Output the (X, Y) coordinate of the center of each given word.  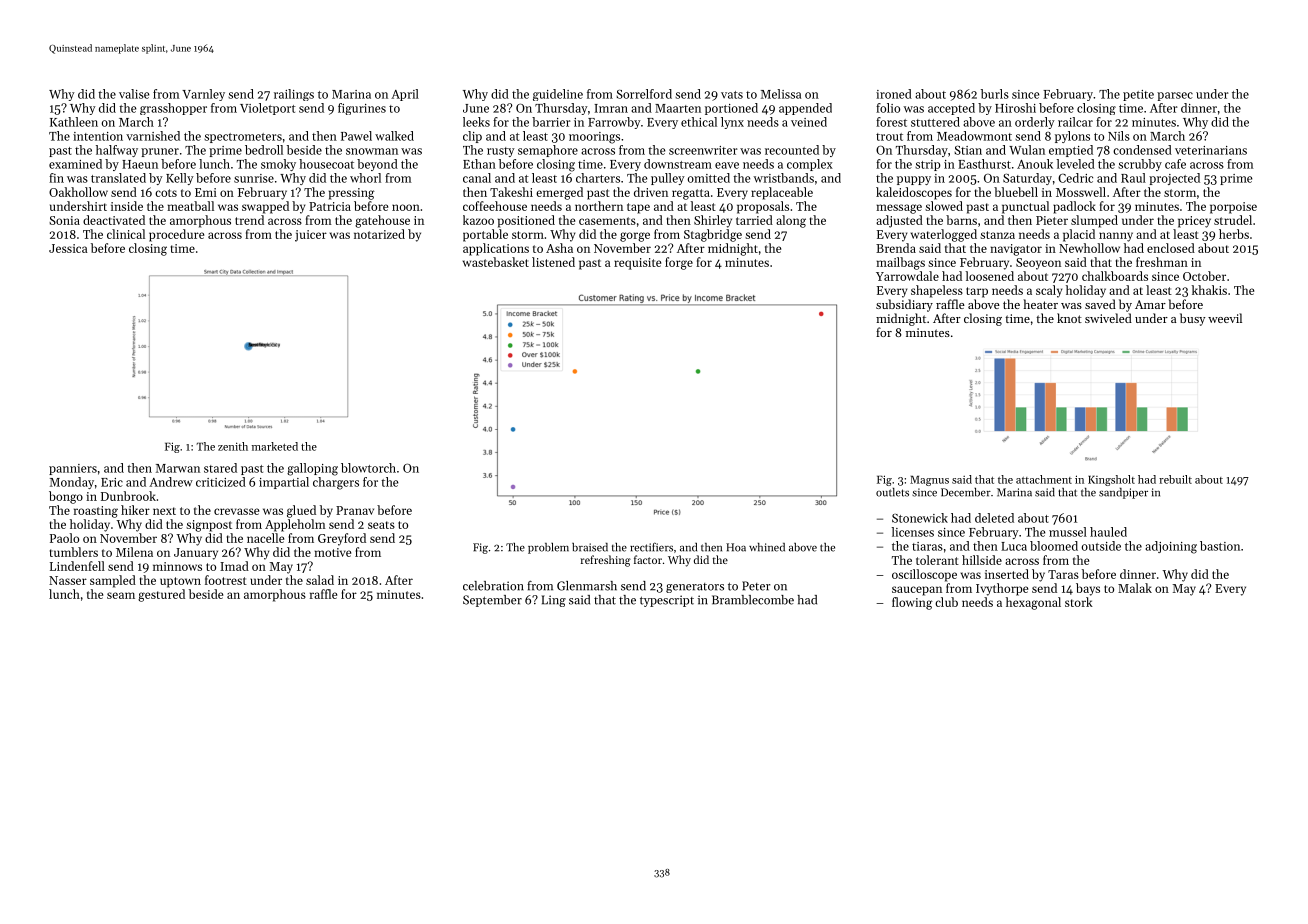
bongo (66, 497)
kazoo (478, 220)
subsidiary (904, 305)
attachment (1044, 479)
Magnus (929, 481)
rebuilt (1175, 479)
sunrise (254, 178)
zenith (233, 446)
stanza (997, 235)
